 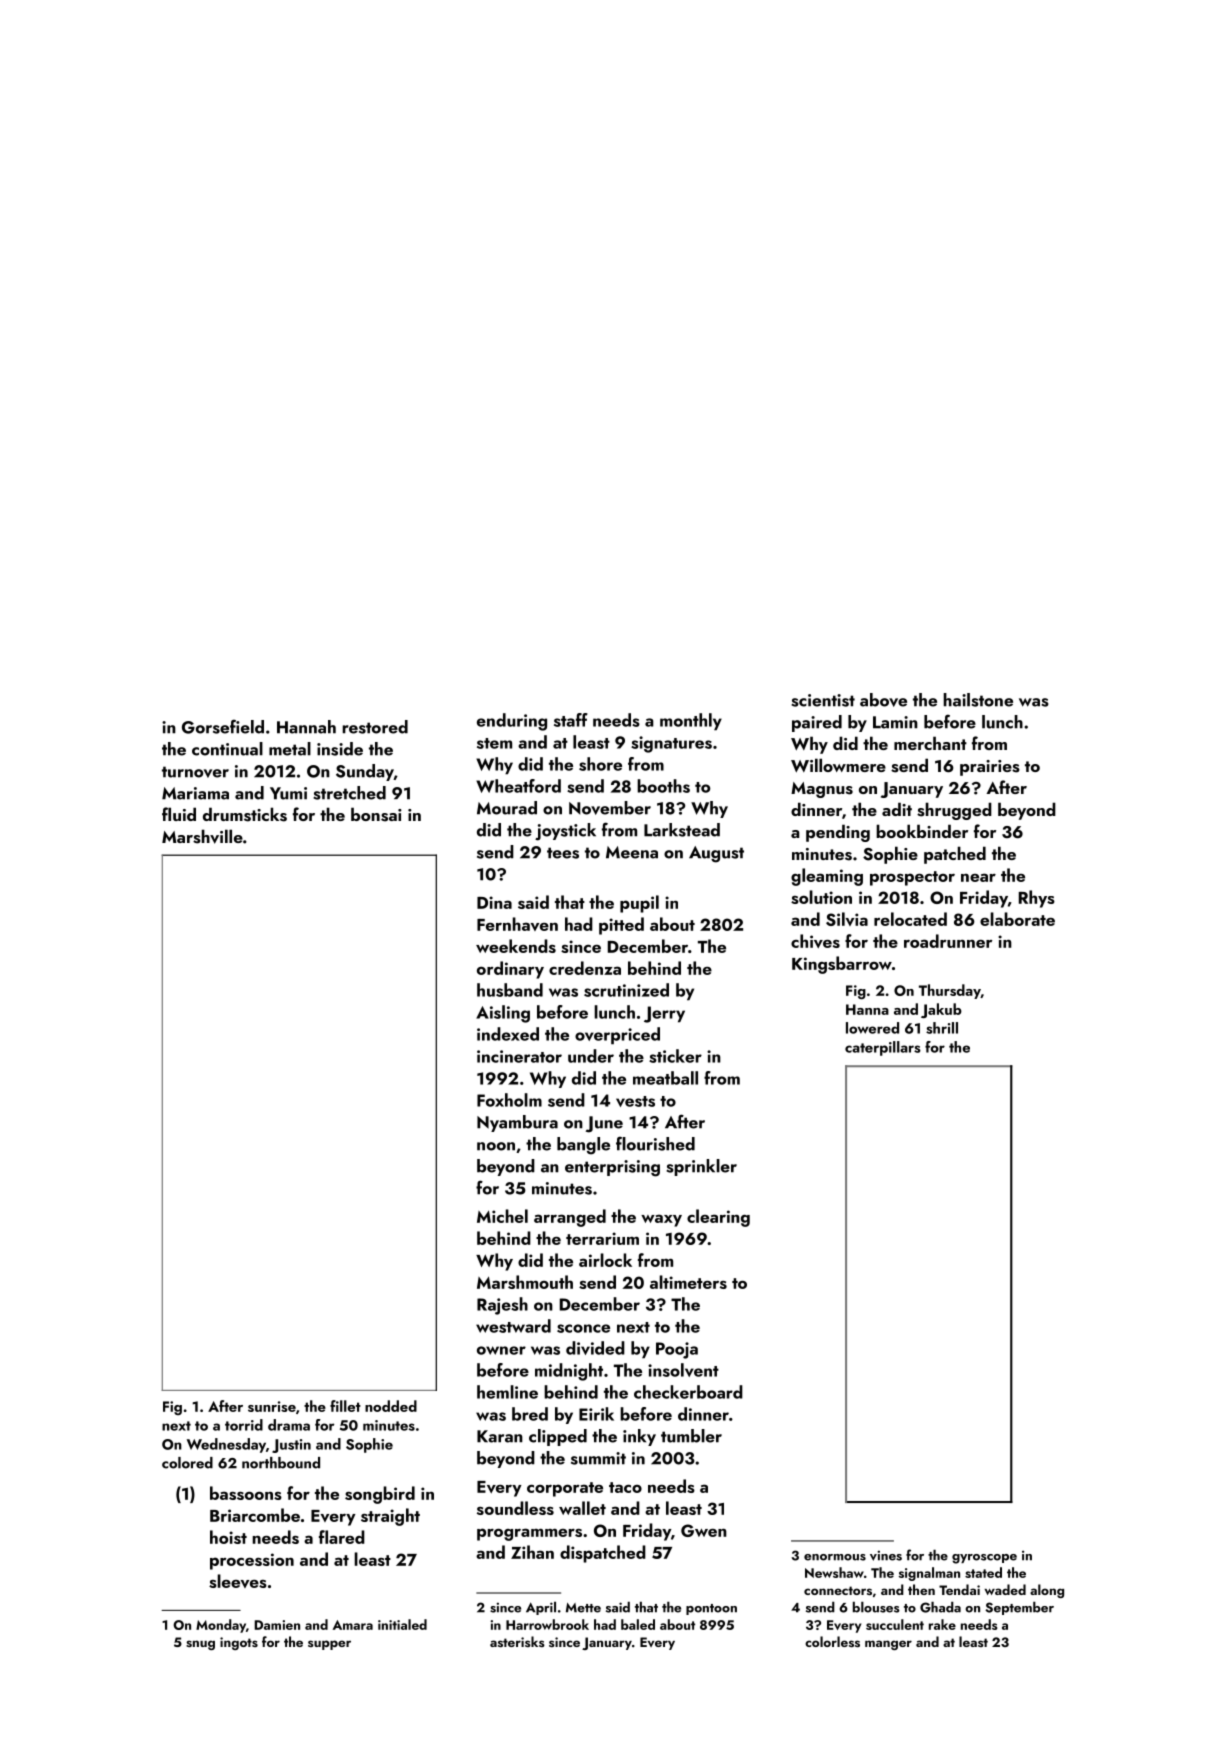 What do you see at coordinates (683, 1370) in the image?
I see `insolvent` at bounding box center [683, 1370].
